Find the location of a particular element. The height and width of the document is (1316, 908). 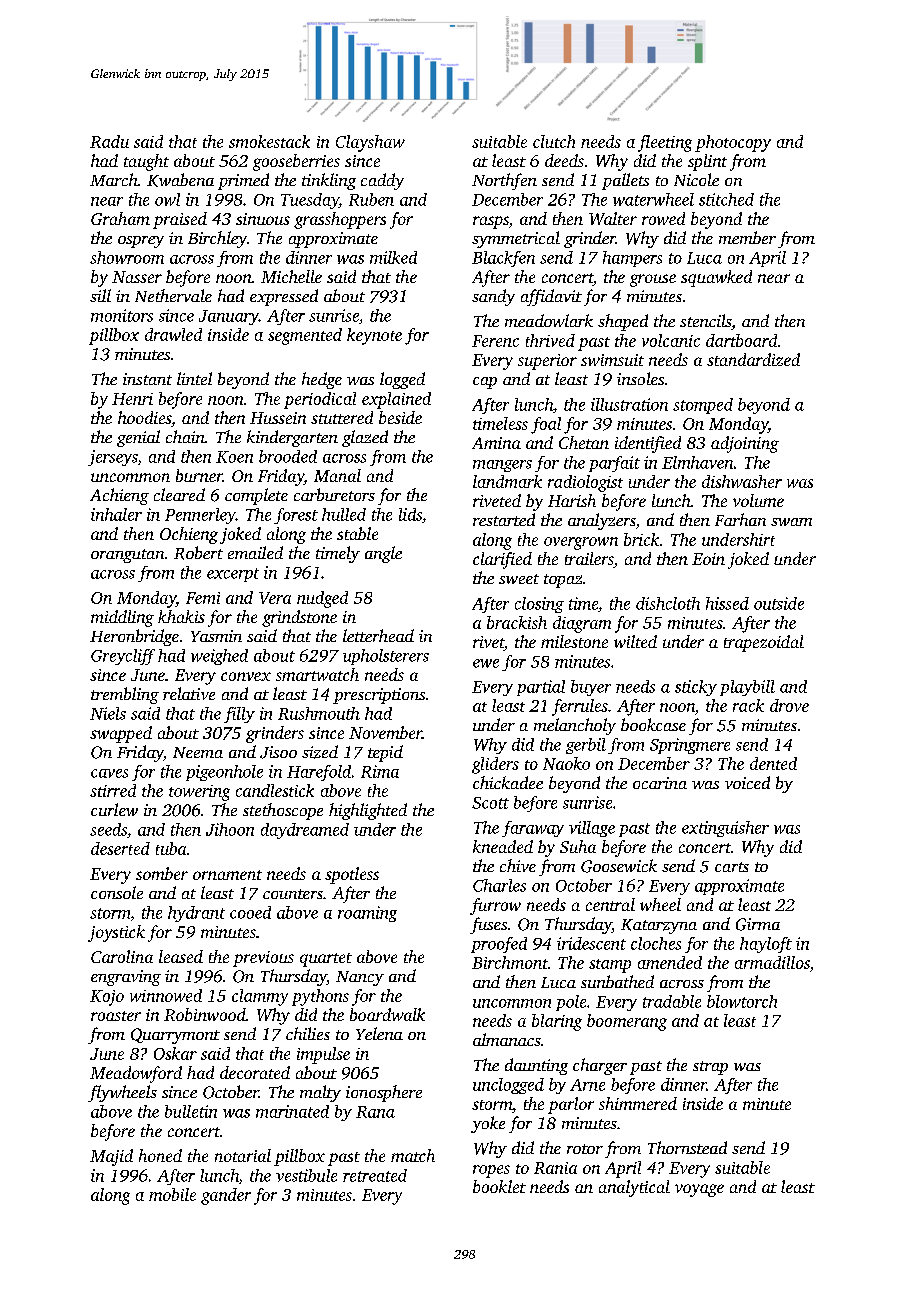

taught is located at coordinates (146, 162).
